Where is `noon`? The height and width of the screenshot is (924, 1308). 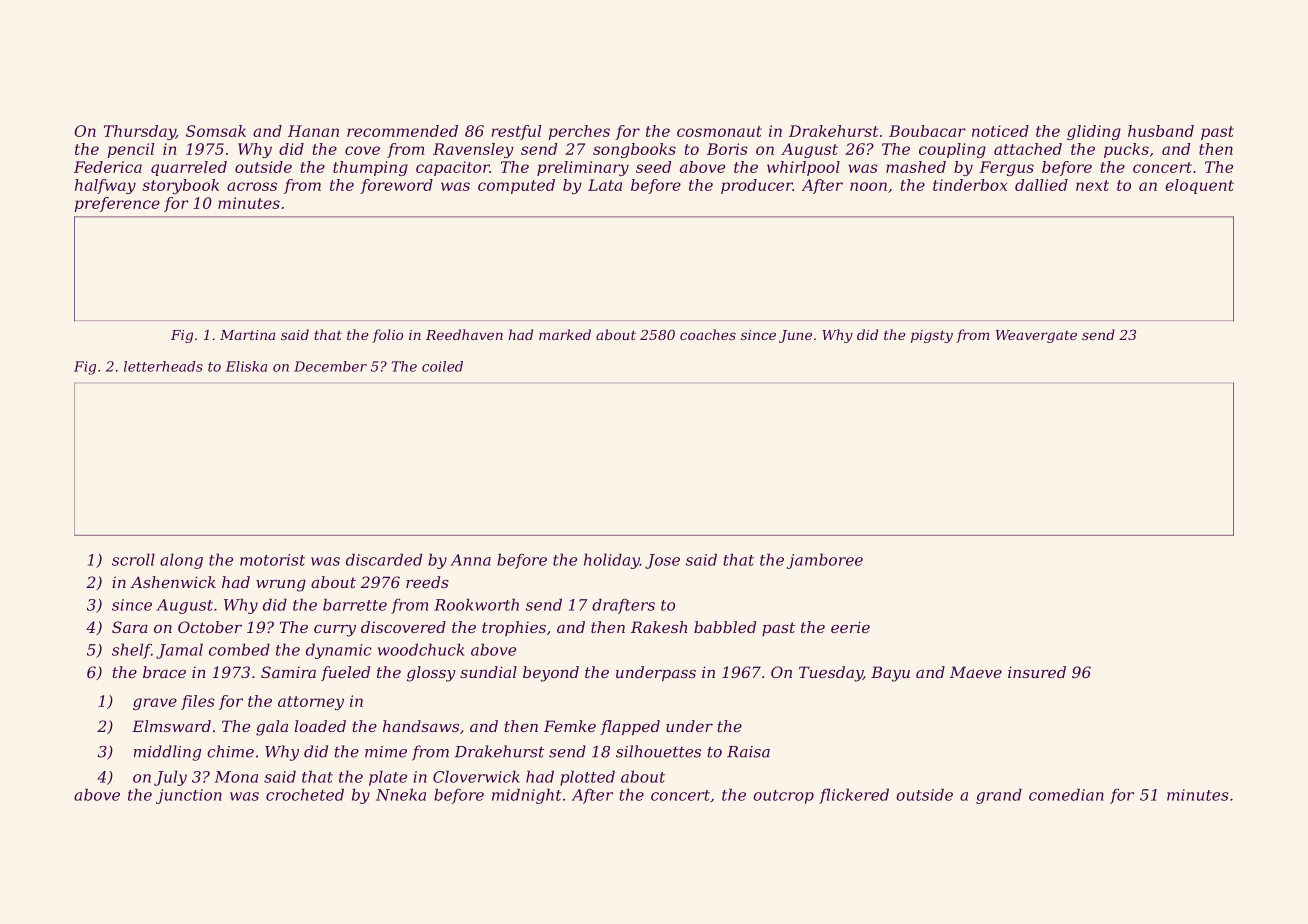 noon is located at coordinates (868, 186).
